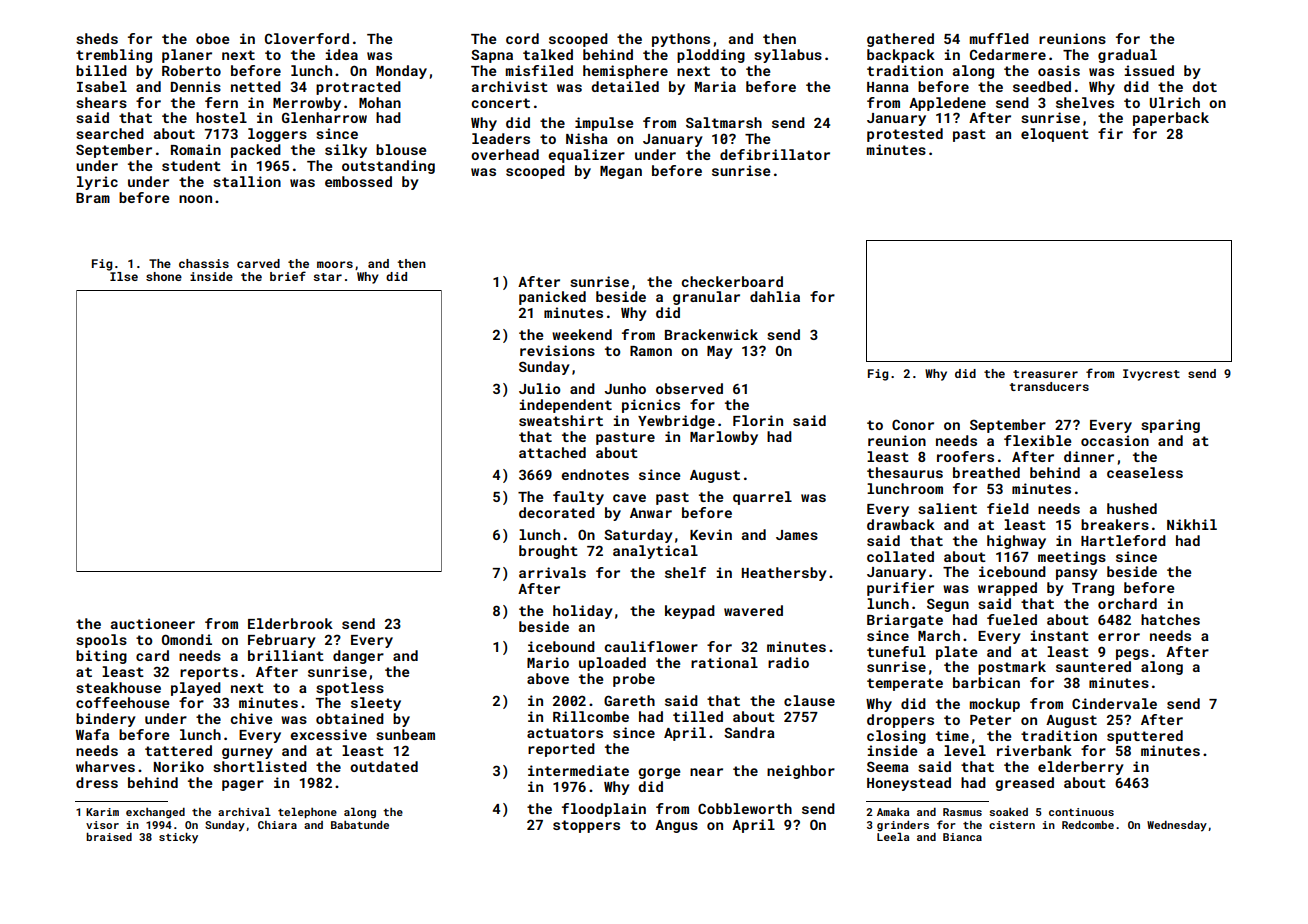 This image has height=924, width=1308. What do you see at coordinates (999, 38) in the image?
I see `muffled` at bounding box center [999, 38].
